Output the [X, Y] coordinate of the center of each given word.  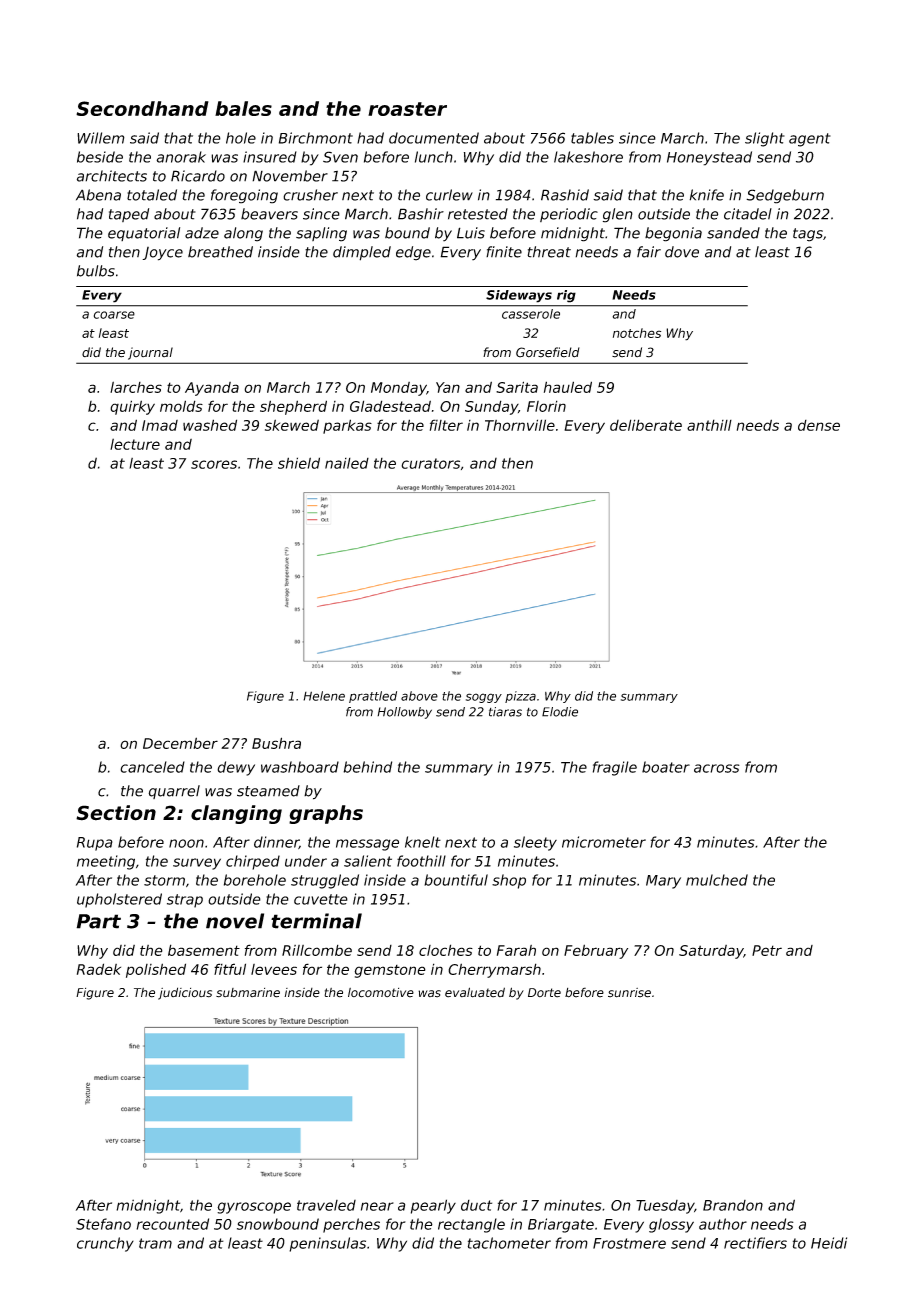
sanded [733, 233]
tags [808, 235]
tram [155, 1243]
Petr [767, 950]
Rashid [565, 195]
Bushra [276, 743]
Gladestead [390, 406]
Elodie [560, 712]
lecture [135, 444]
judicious [185, 993]
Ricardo [198, 176]
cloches [446, 950]
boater [666, 767]
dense [819, 425]
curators [430, 463]
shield [299, 463]
